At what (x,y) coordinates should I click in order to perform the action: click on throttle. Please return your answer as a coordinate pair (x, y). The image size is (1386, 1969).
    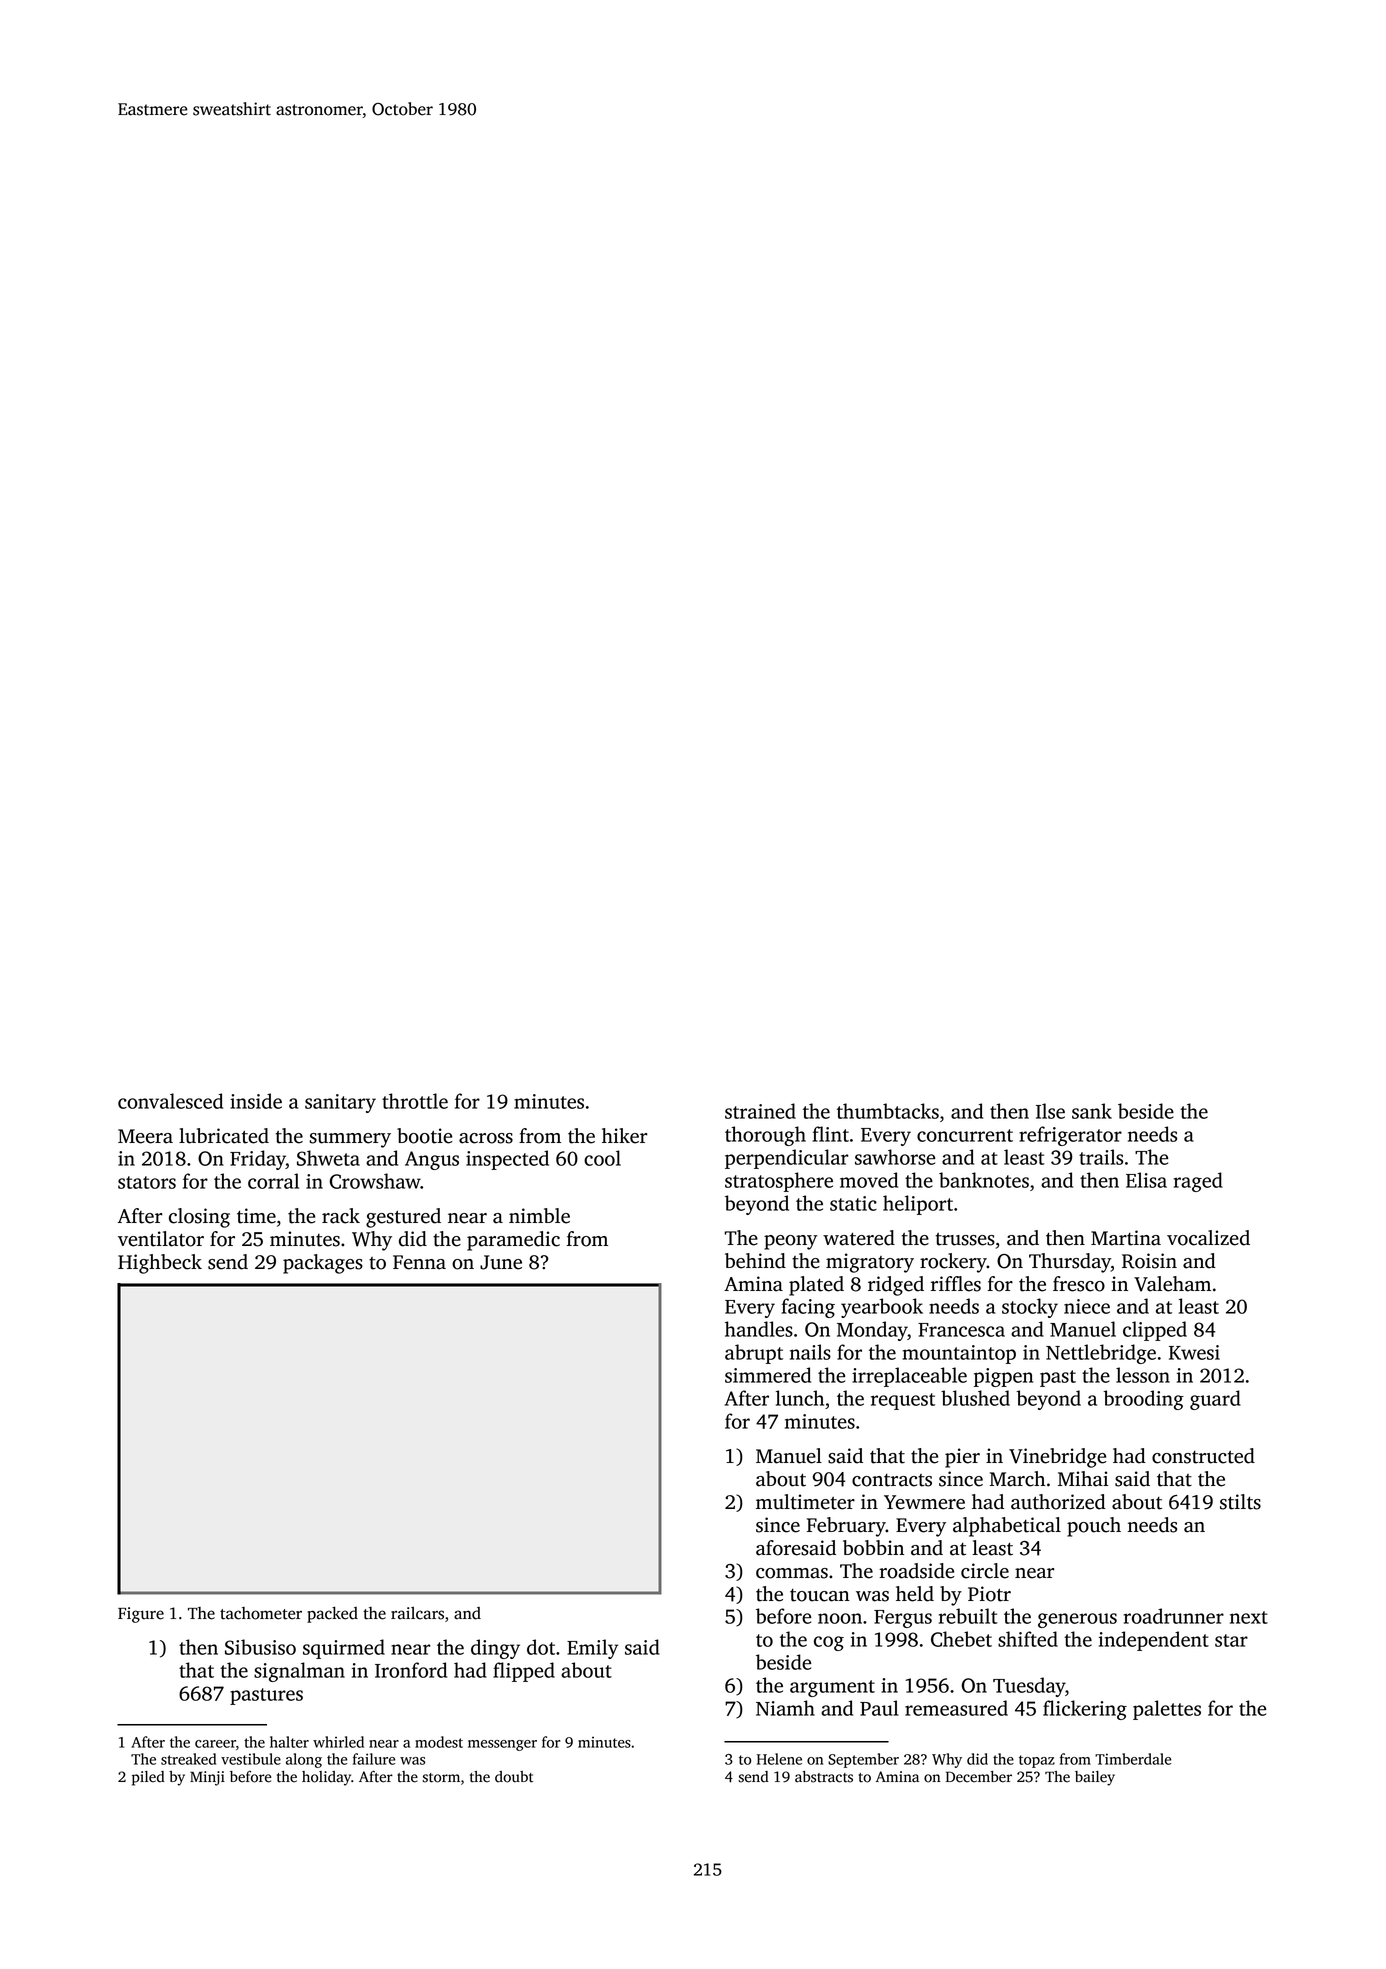
    Looking at the image, I should click on (415, 1101).
